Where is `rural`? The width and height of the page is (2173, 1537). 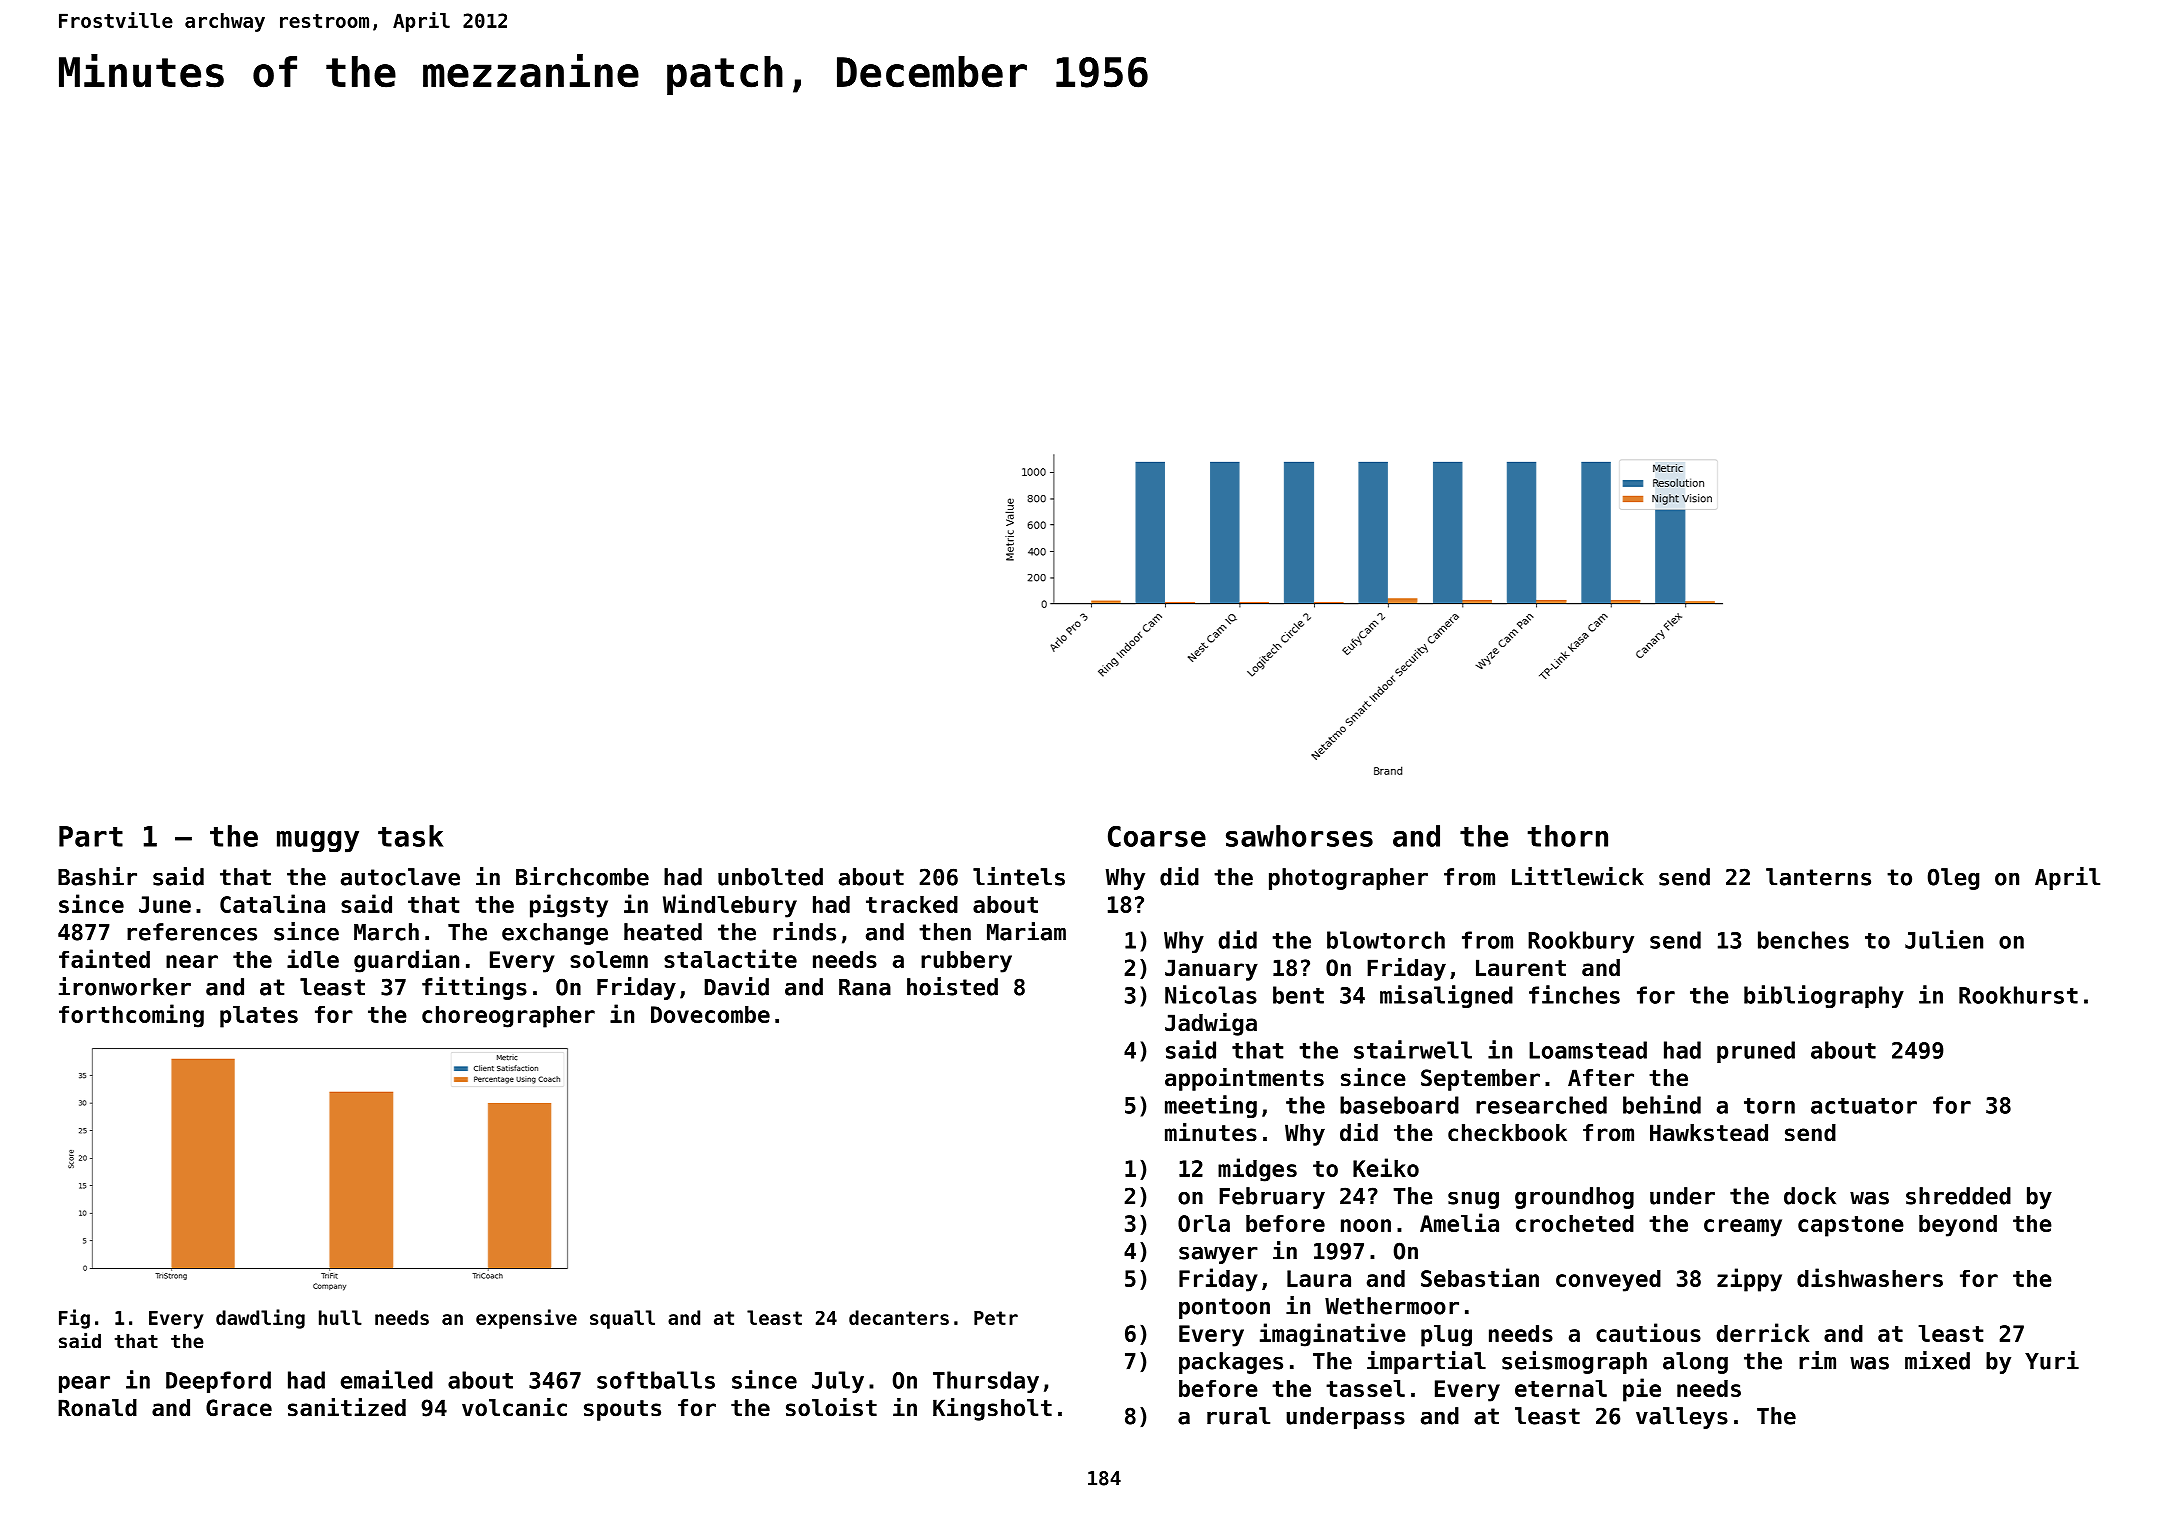 rural is located at coordinates (1238, 1416).
